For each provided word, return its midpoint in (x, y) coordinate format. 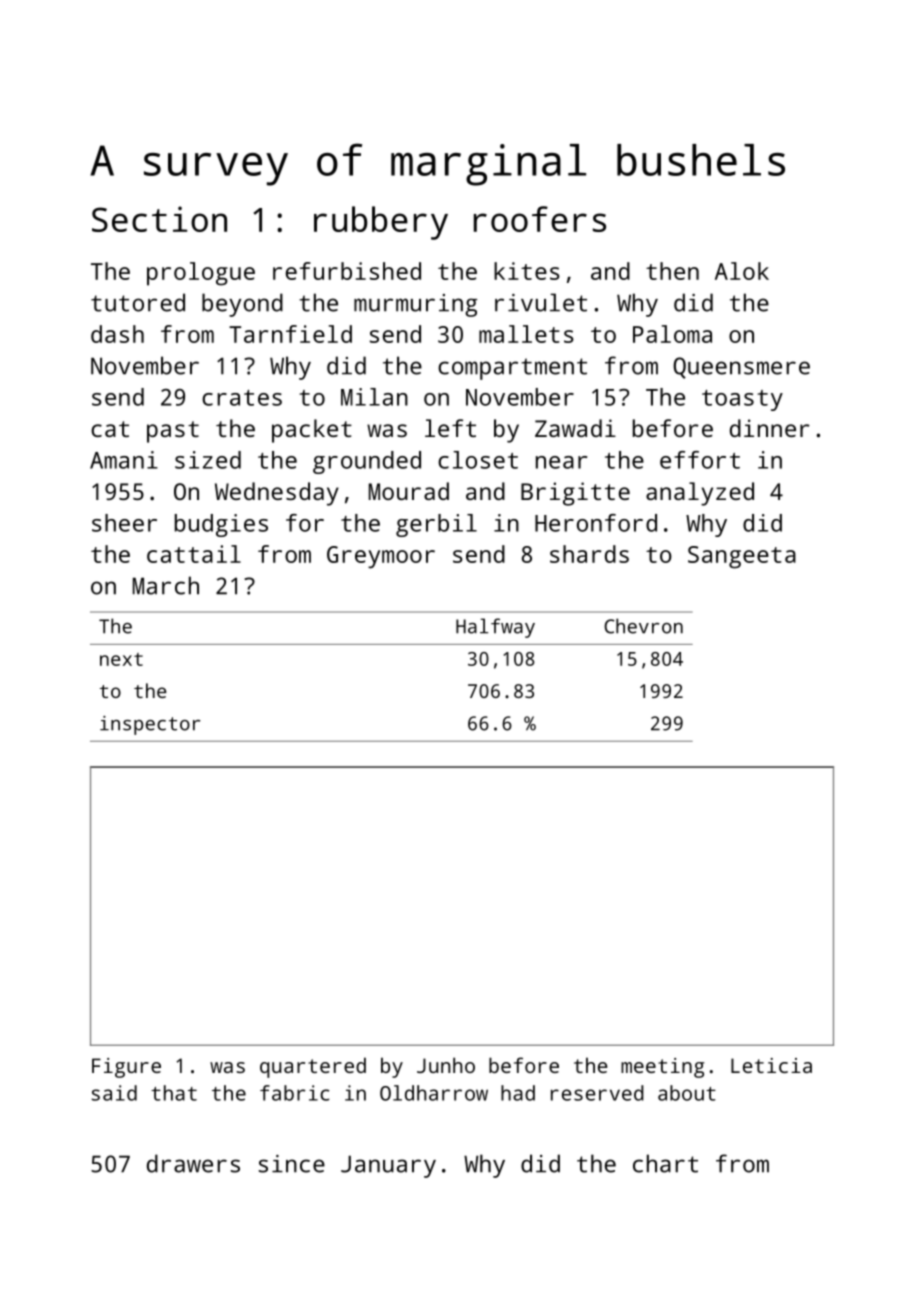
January (388, 1166)
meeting (662, 1068)
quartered (313, 1067)
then (672, 271)
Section (159, 219)
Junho (446, 1065)
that (174, 1093)
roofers (540, 219)
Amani (124, 460)
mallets (526, 334)
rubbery (381, 223)
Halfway (495, 628)
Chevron (643, 626)
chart (665, 1163)
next (121, 659)
